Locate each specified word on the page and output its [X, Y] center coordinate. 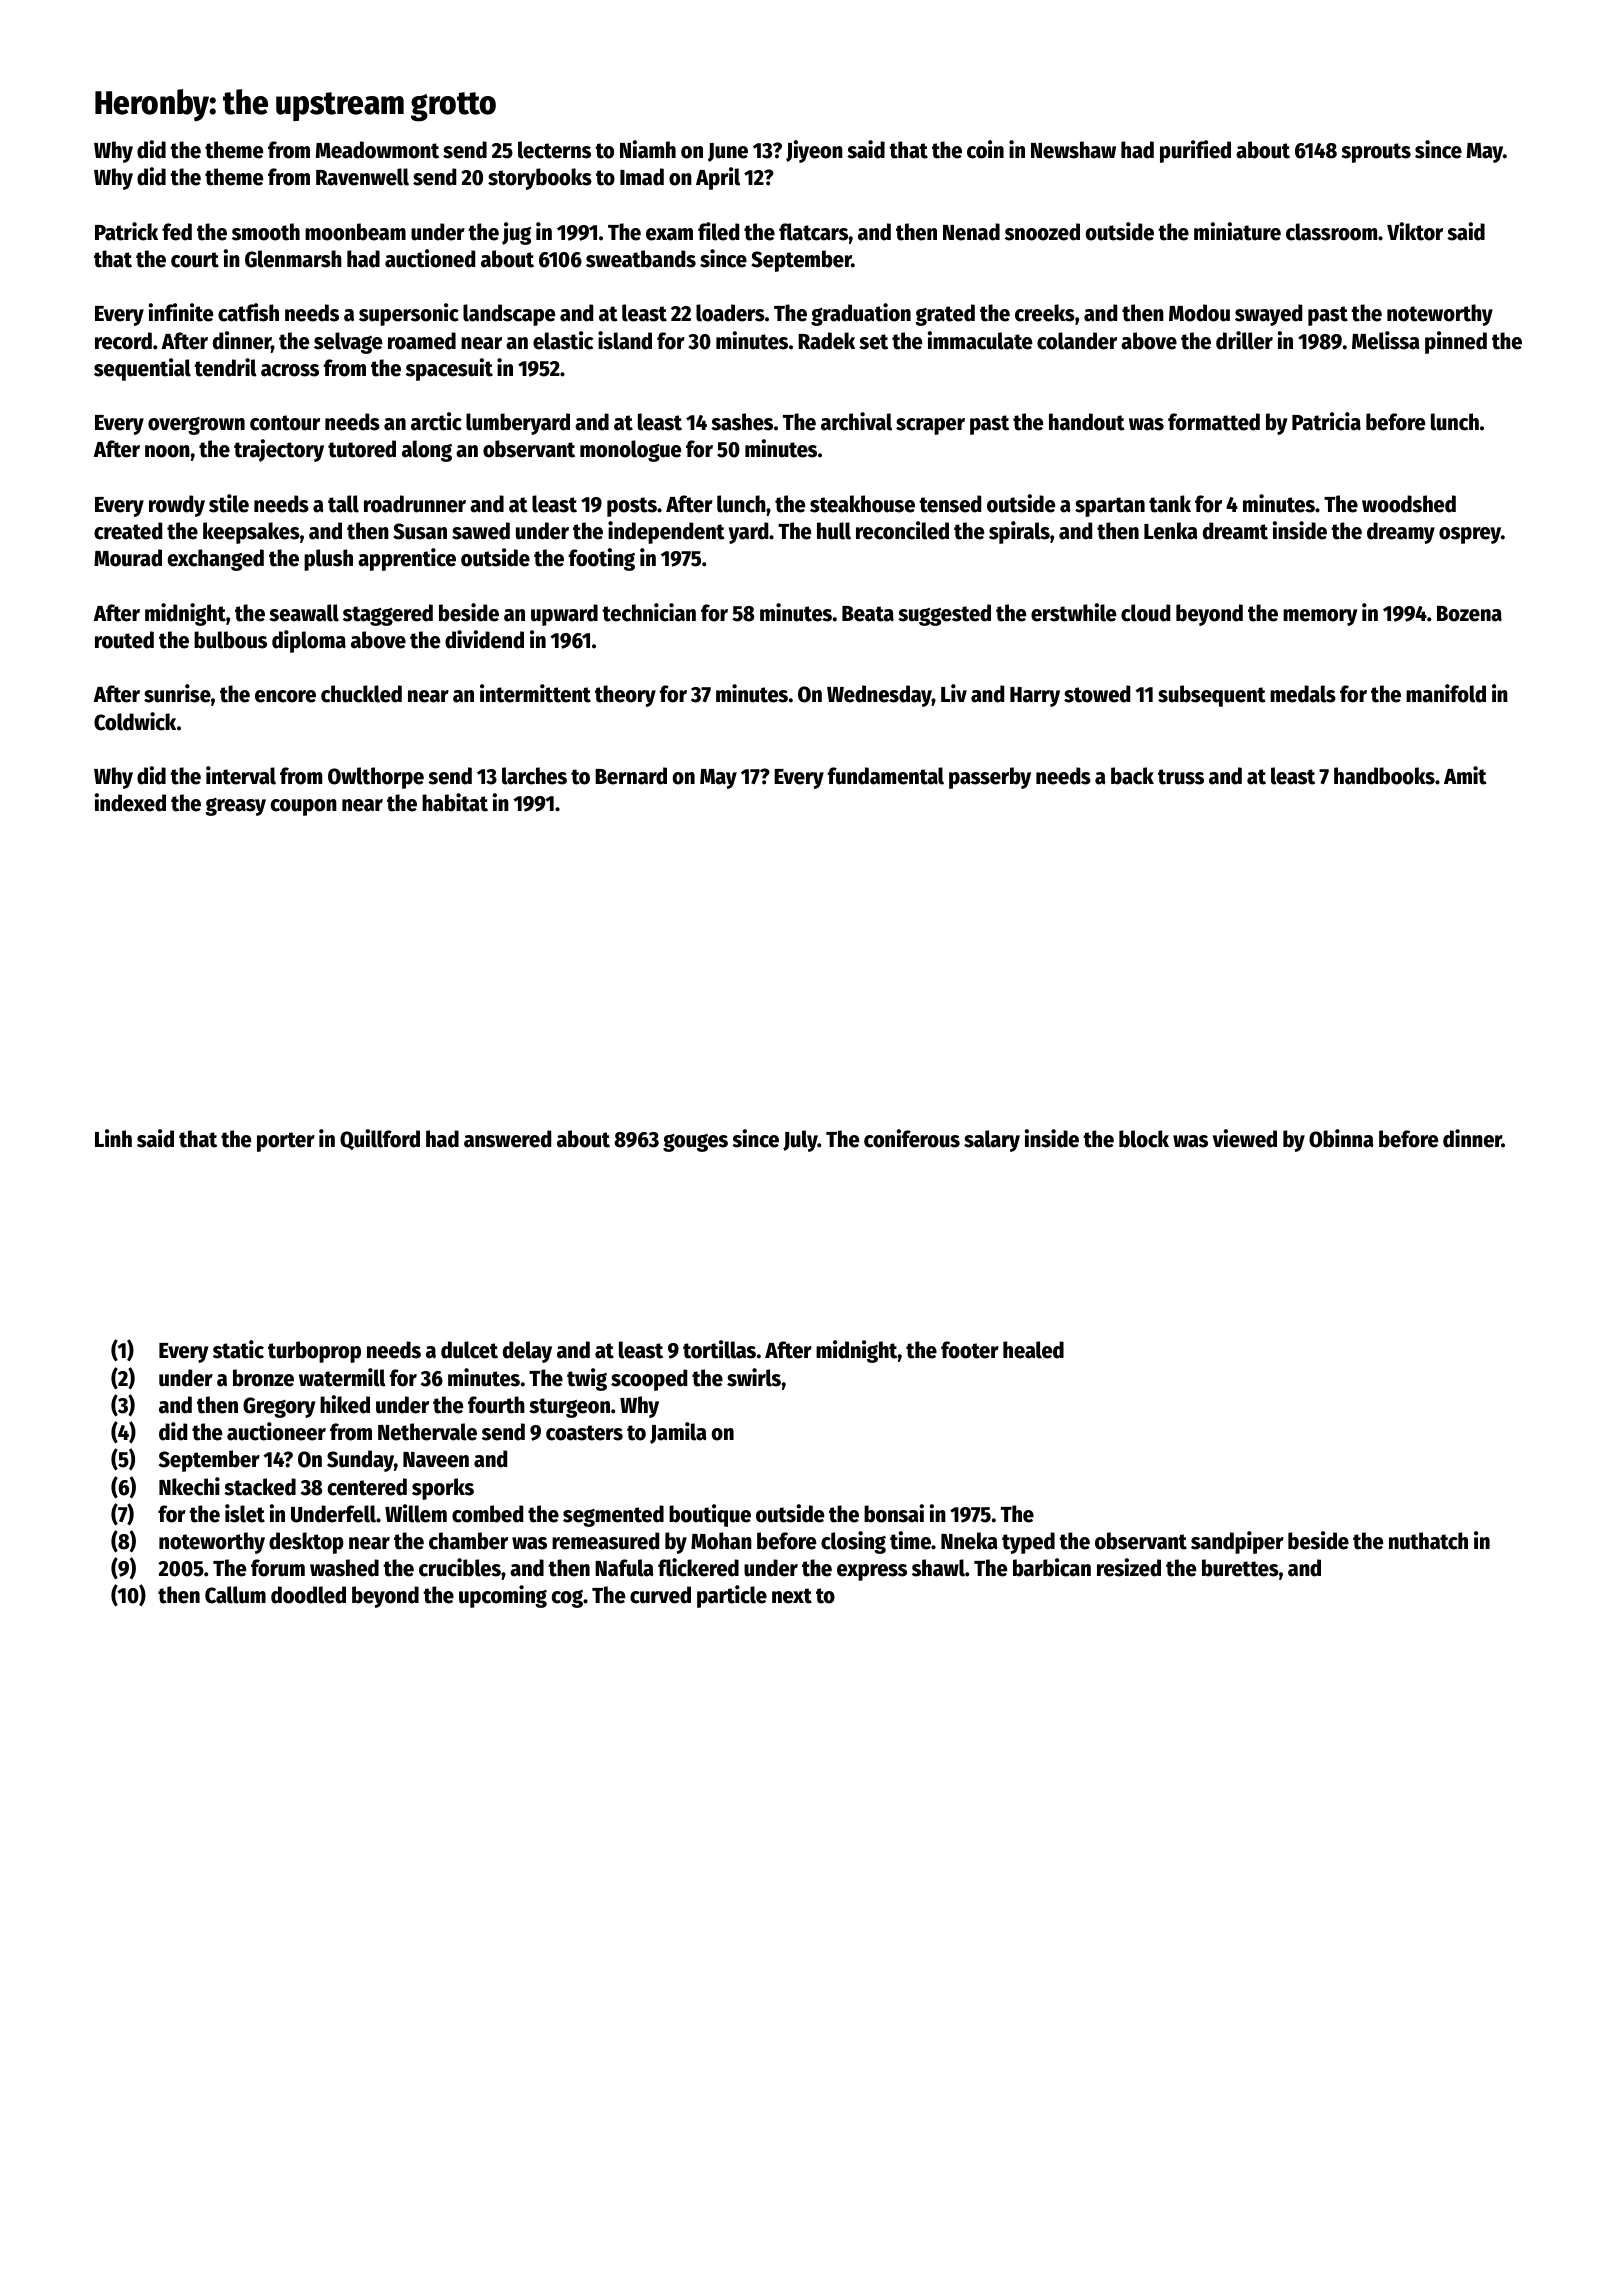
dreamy [1401, 533]
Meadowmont [377, 150]
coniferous [912, 1138]
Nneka [969, 1541]
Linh [113, 1138]
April [718, 178]
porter [286, 1142]
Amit [1465, 775]
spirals [1019, 532]
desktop [306, 1543]
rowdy [177, 506]
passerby [990, 778]
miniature [1237, 231]
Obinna [1341, 1138]
